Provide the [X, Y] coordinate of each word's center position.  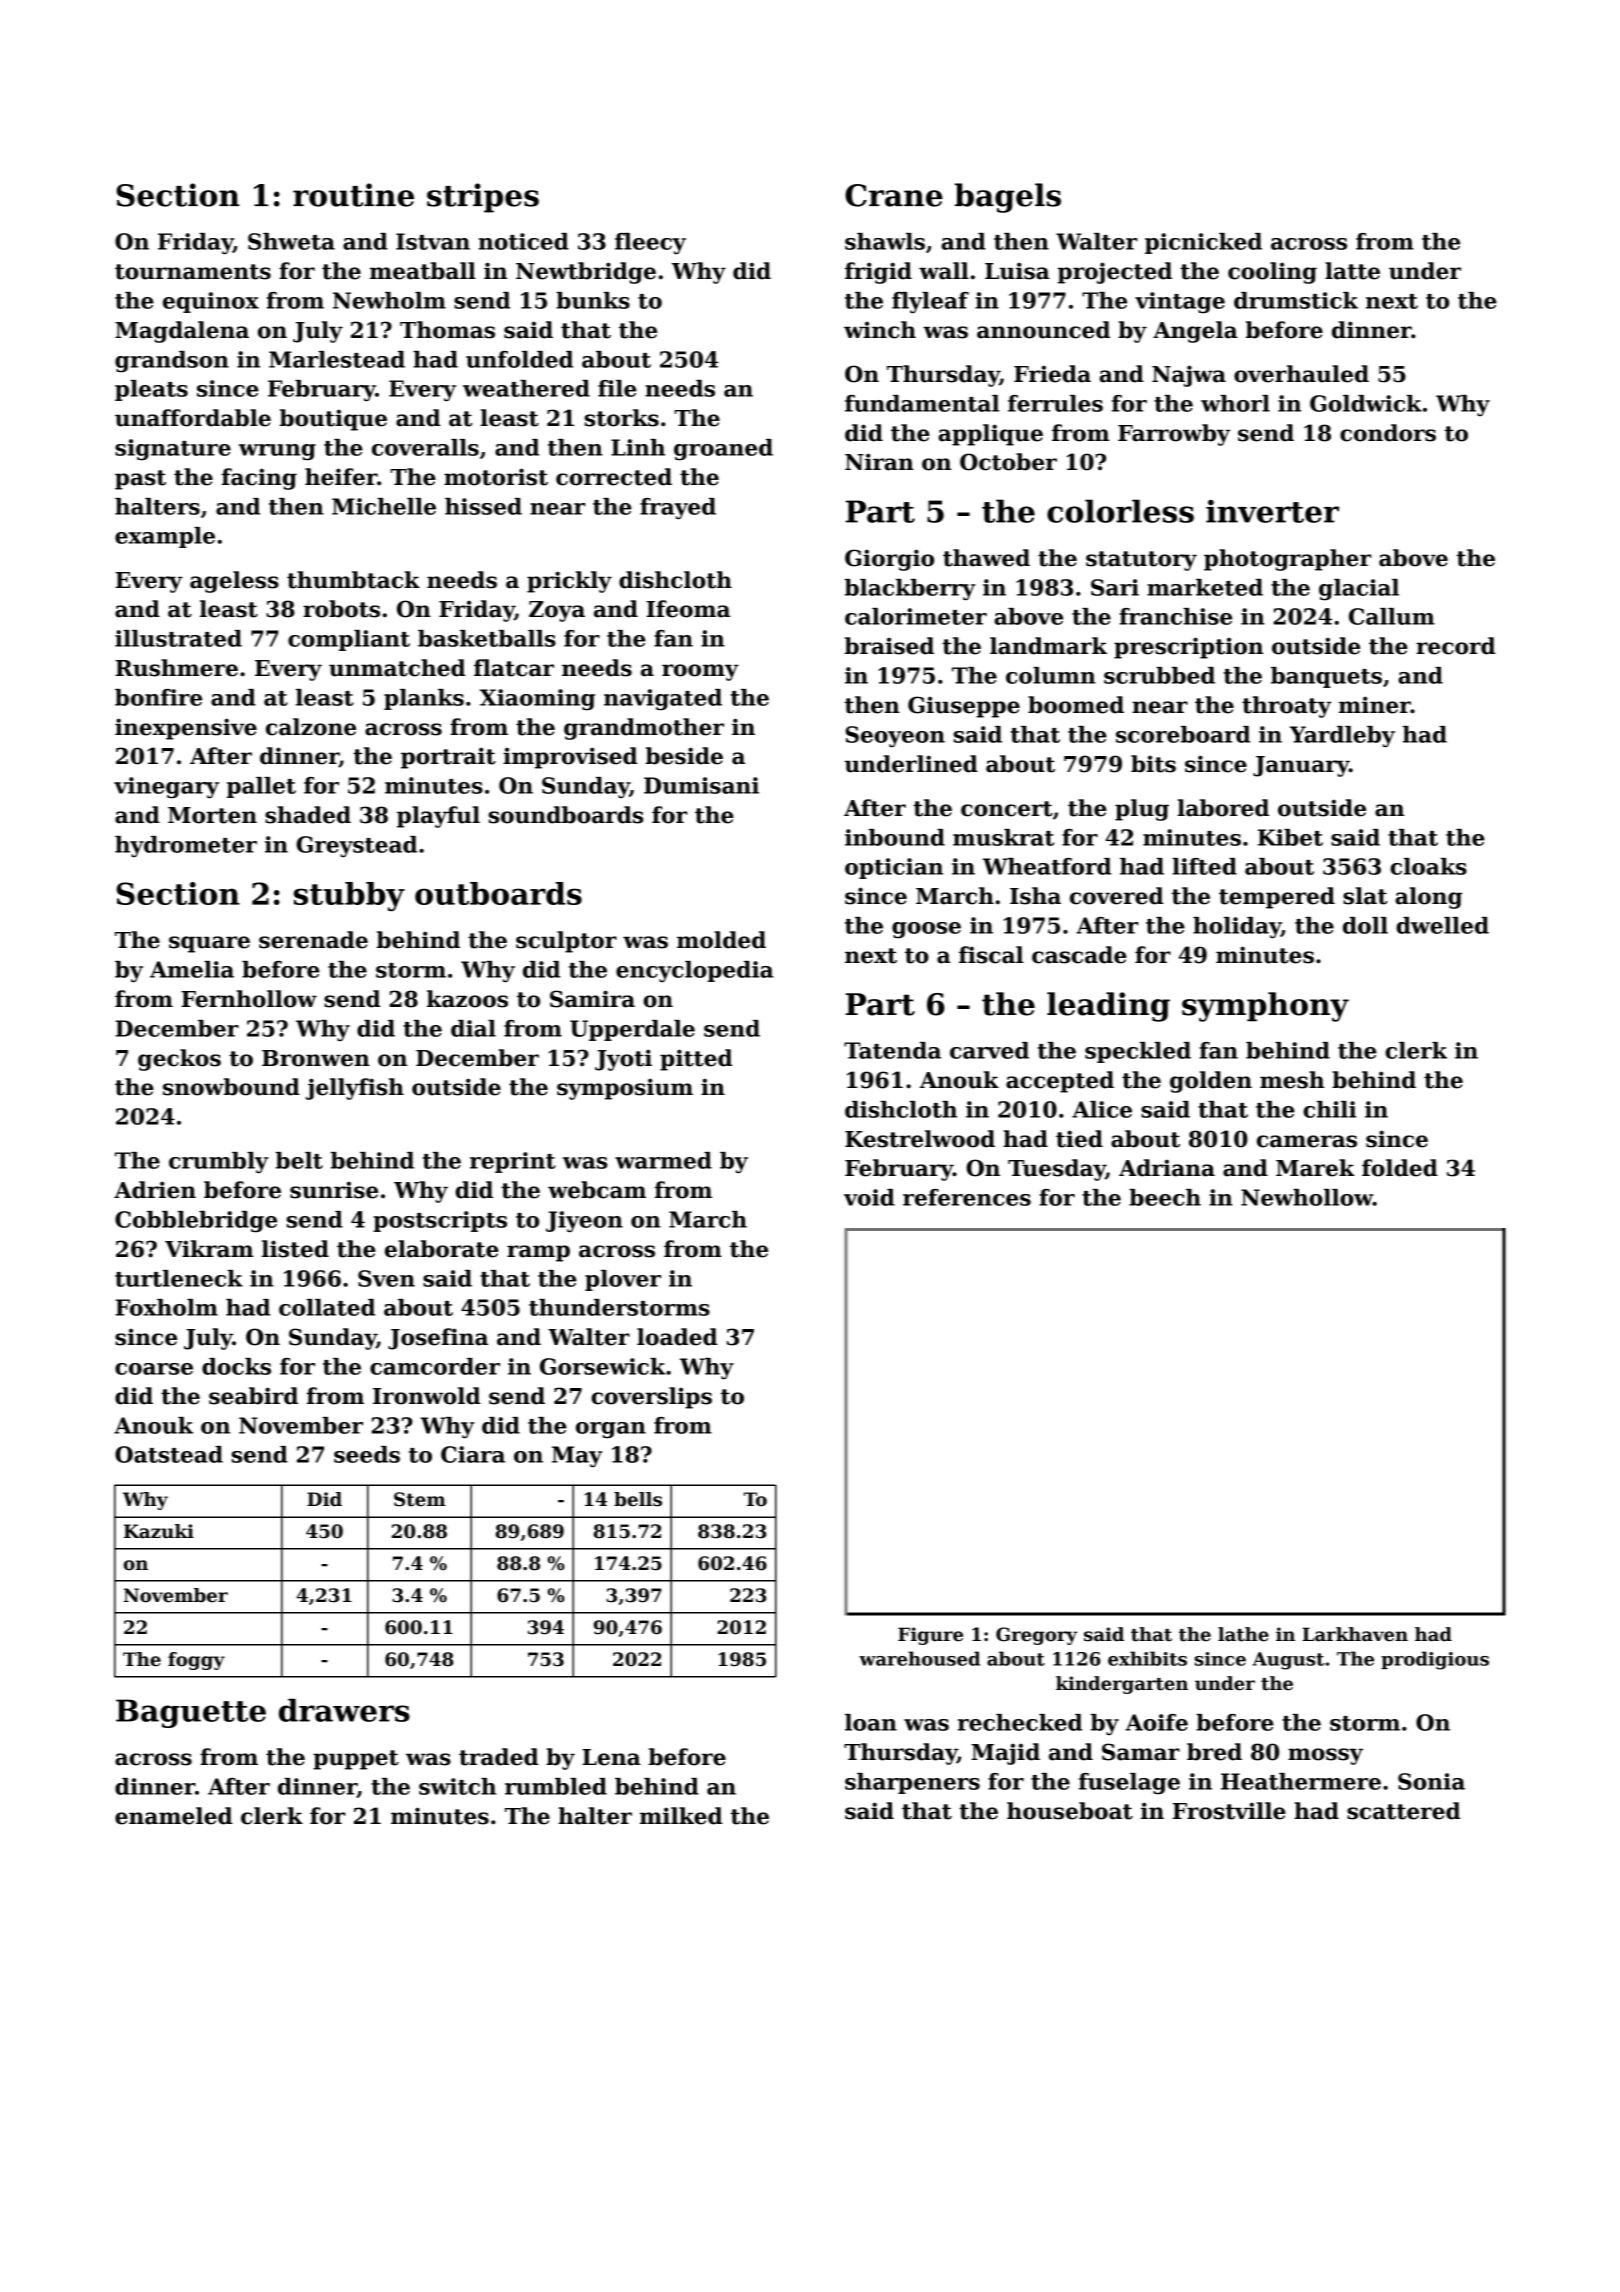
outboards [498, 893]
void [869, 1197]
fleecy [650, 244]
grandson [172, 362]
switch [457, 1786]
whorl [1235, 403]
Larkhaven [1355, 1634]
